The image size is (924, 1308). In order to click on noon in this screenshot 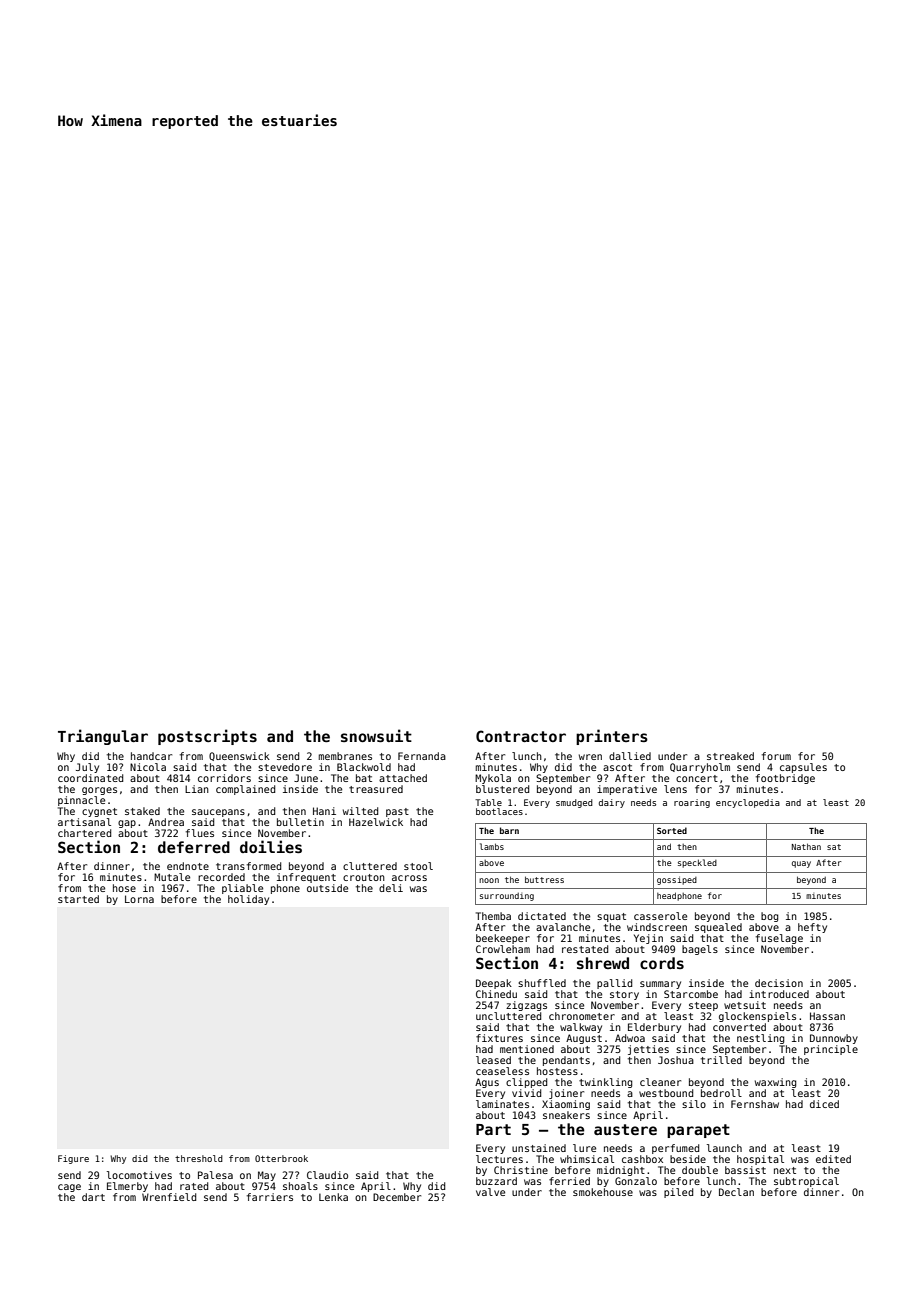, I will do `click(489, 880)`.
